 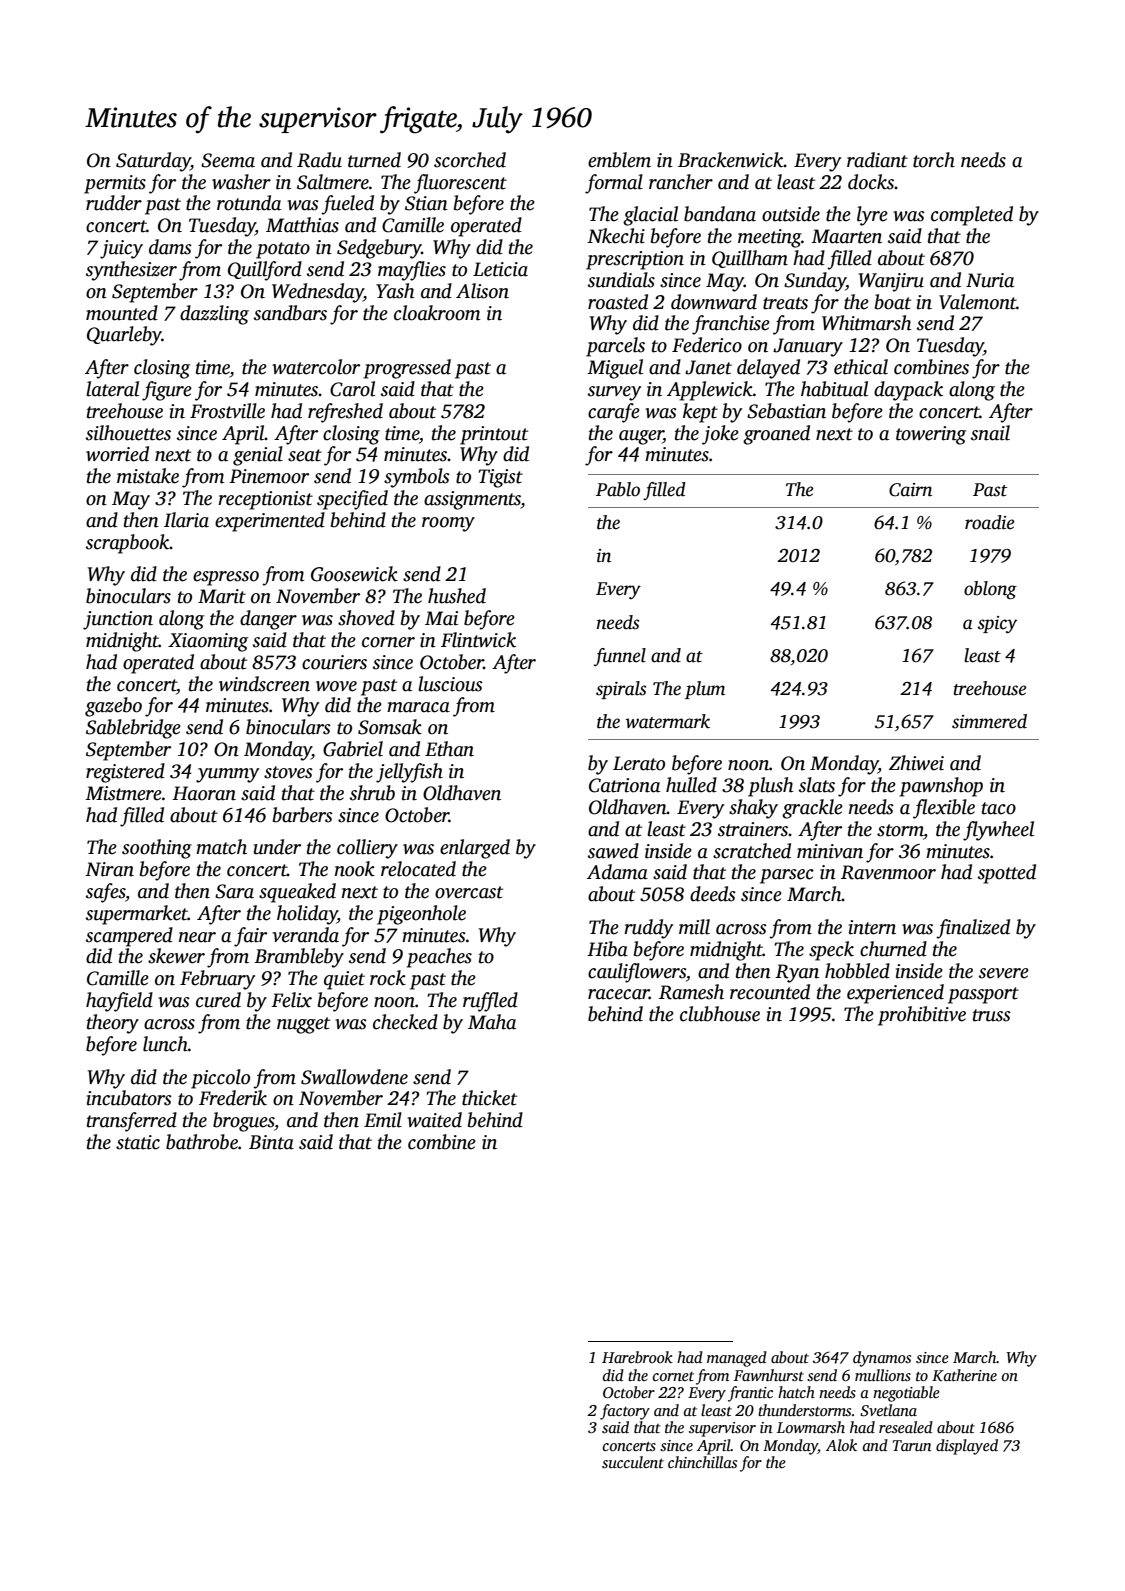 What do you see at coordinates (934, 160) in the screenshot?
I see `torch` at bounding box center [934, 160].
